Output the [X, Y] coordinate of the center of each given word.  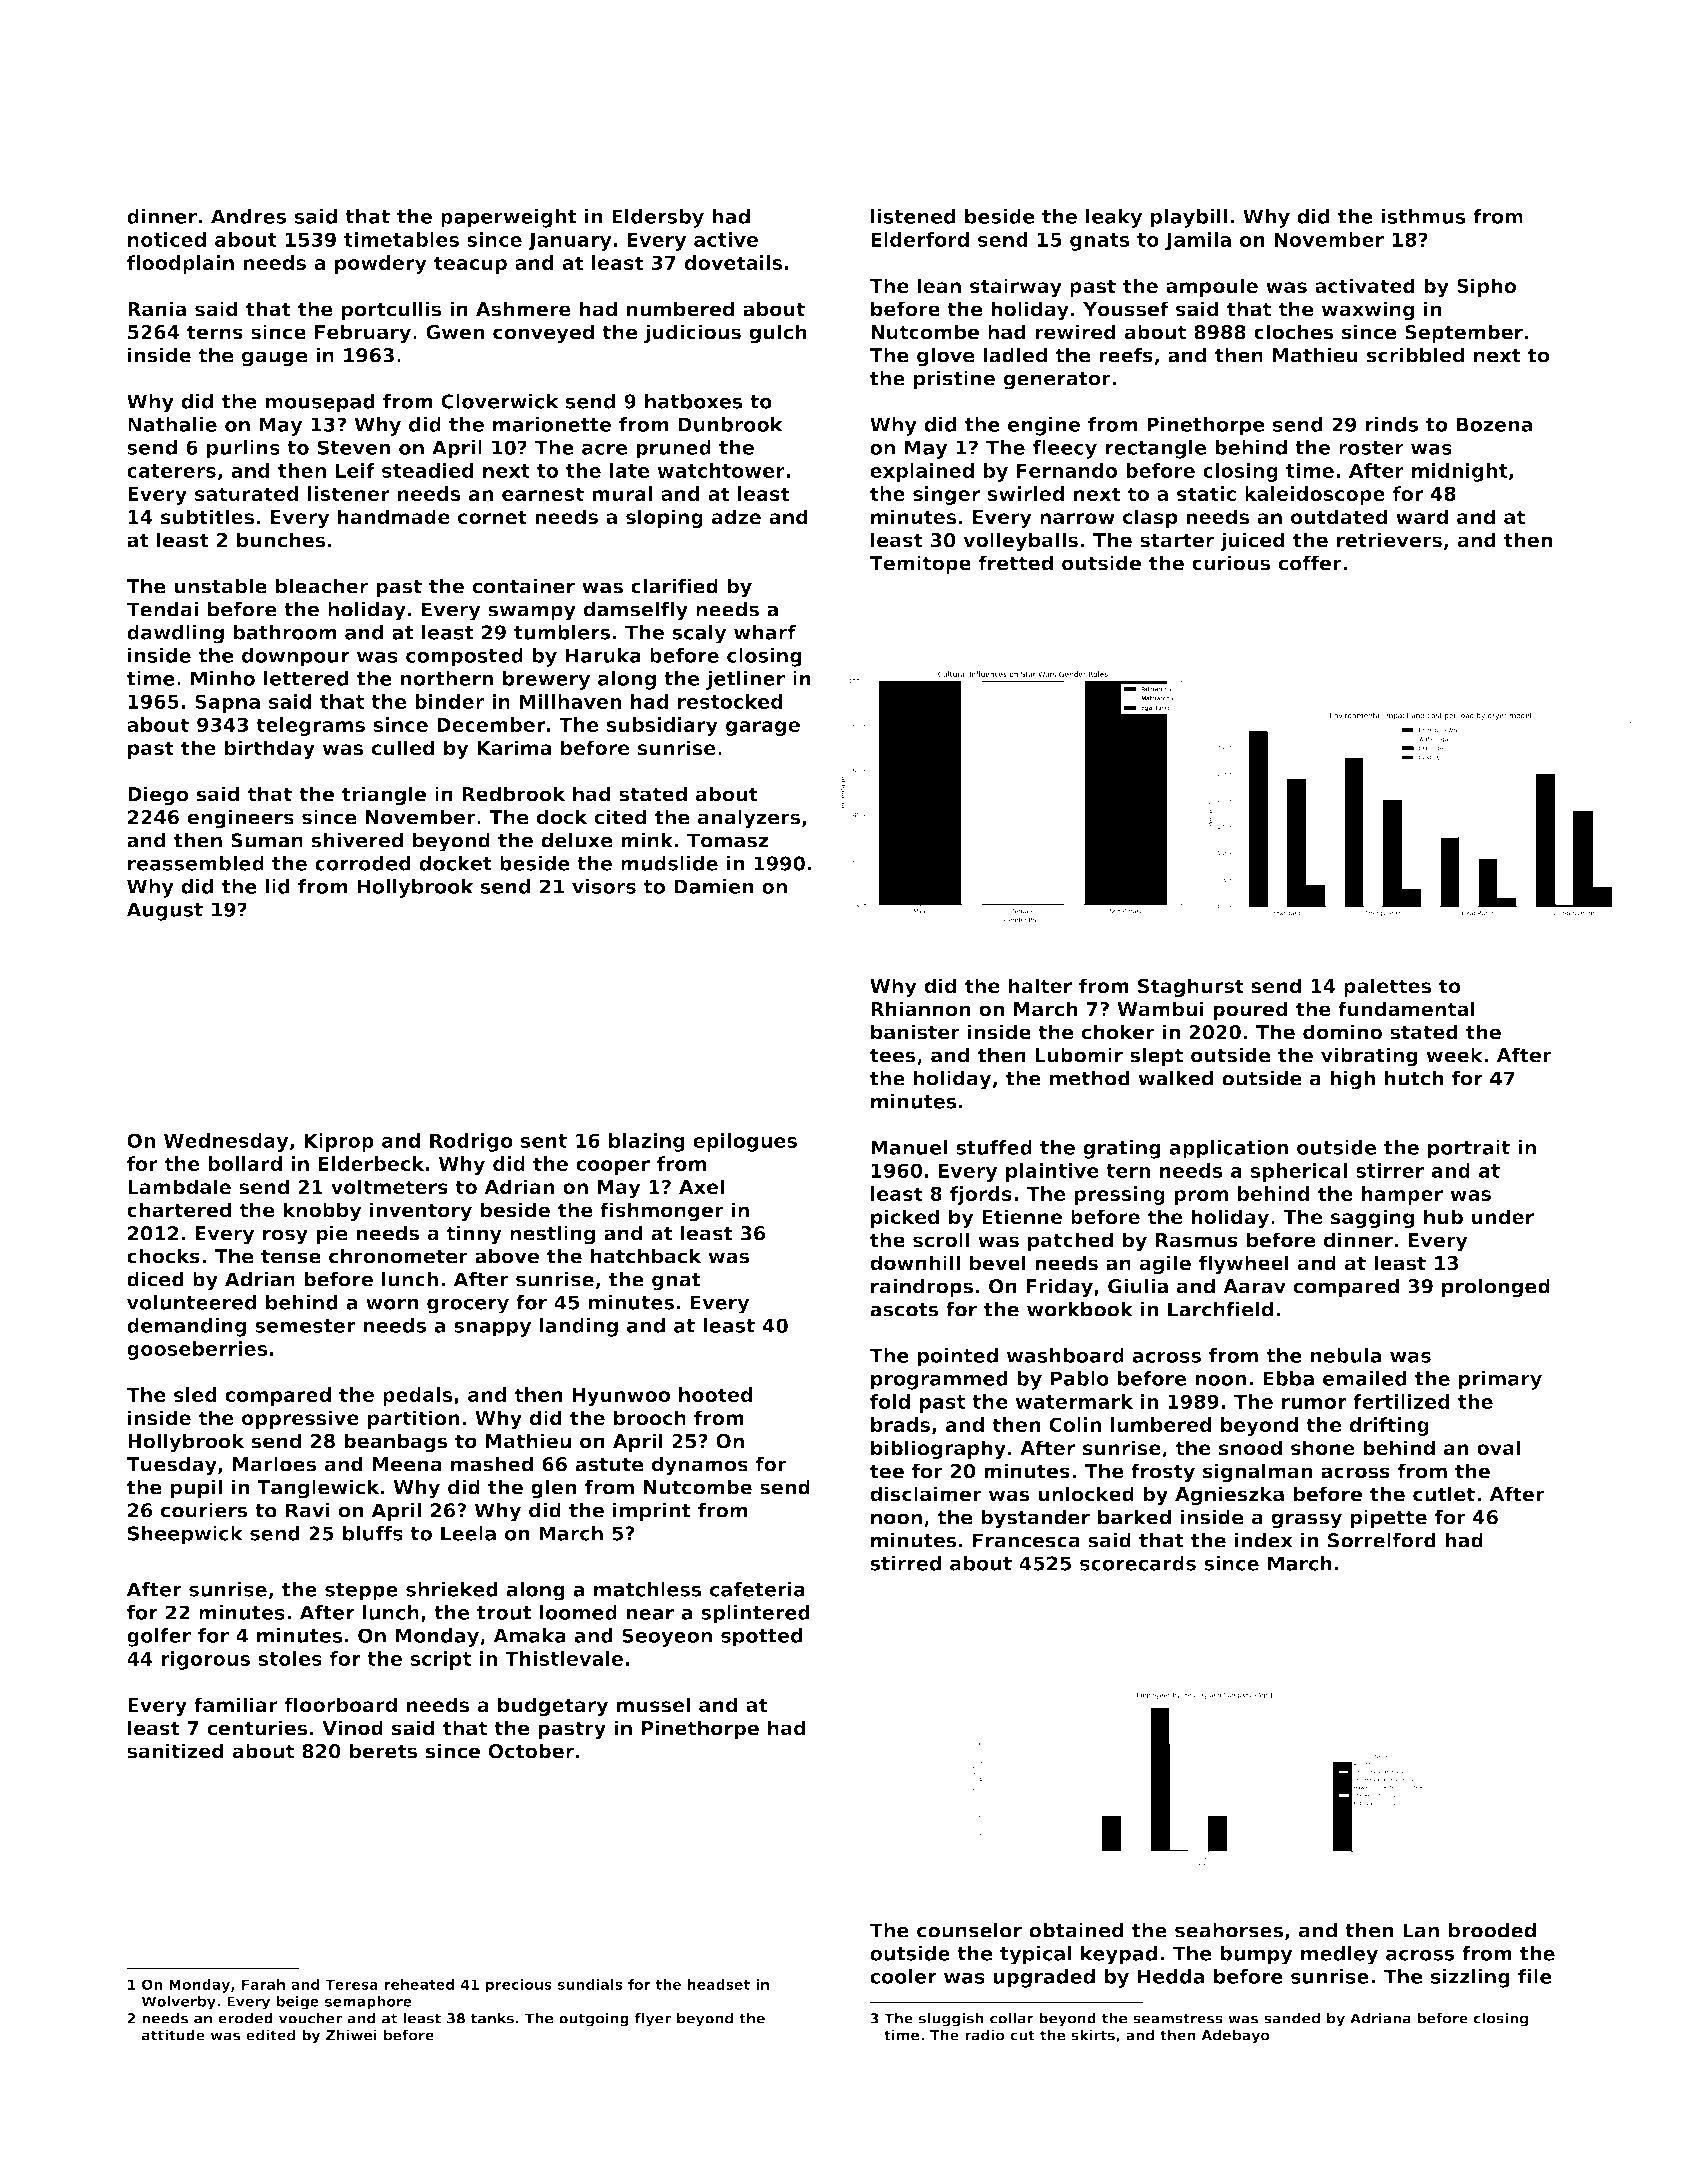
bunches [281, 540]
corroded [363, 863]
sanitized [175, 1751]
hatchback [646, 1256]
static [1206, 493]
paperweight [509, 218]
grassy [1306, 1521]
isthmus [1424, 216]
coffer [1310, 563]
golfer [159, 1637]
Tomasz [727, 840]
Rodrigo [471, 1142]
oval [1498, 1448]
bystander [1035, 1519]
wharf [765, 632]
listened [913, 216]
